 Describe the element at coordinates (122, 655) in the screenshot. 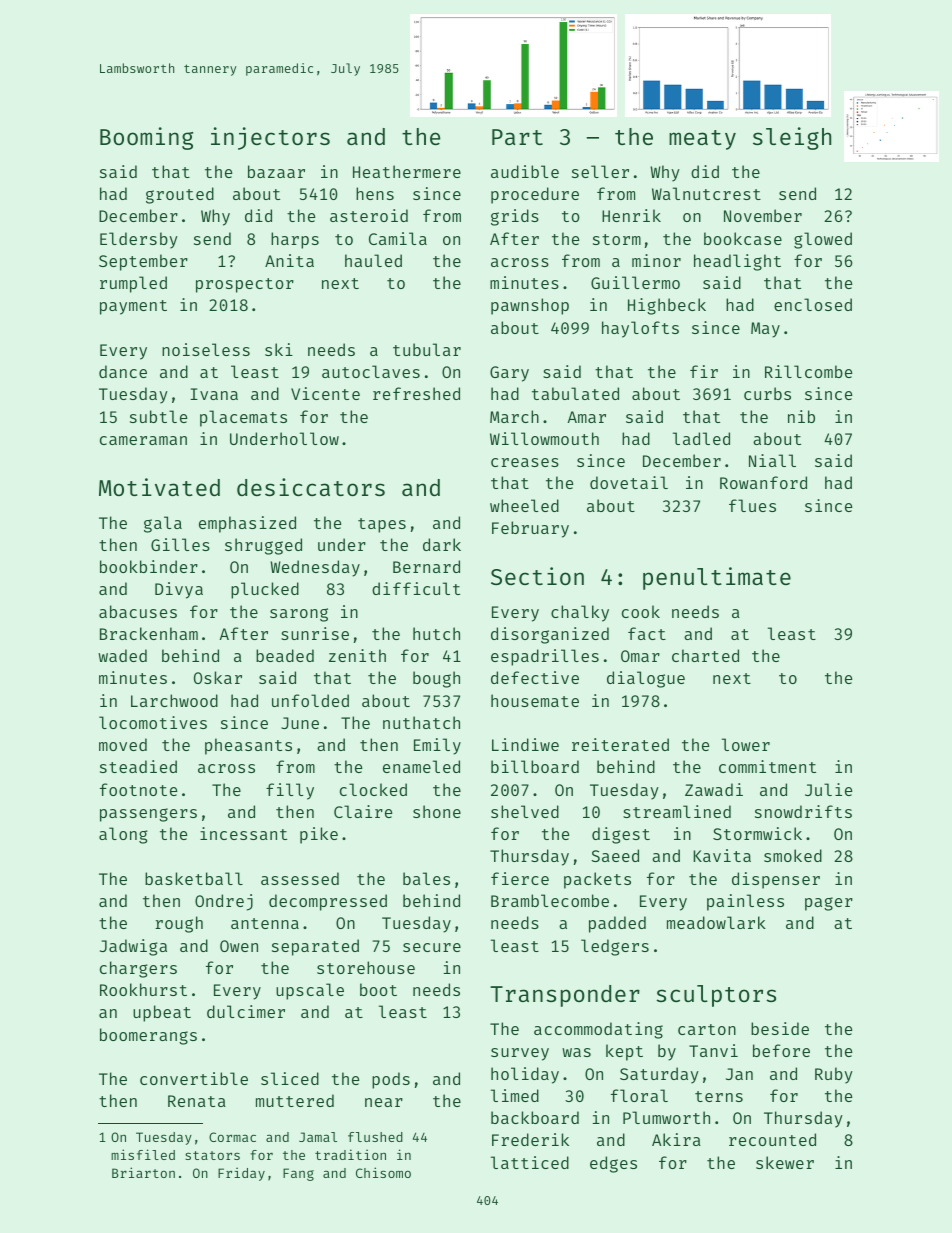

I see `waded` at that location.
